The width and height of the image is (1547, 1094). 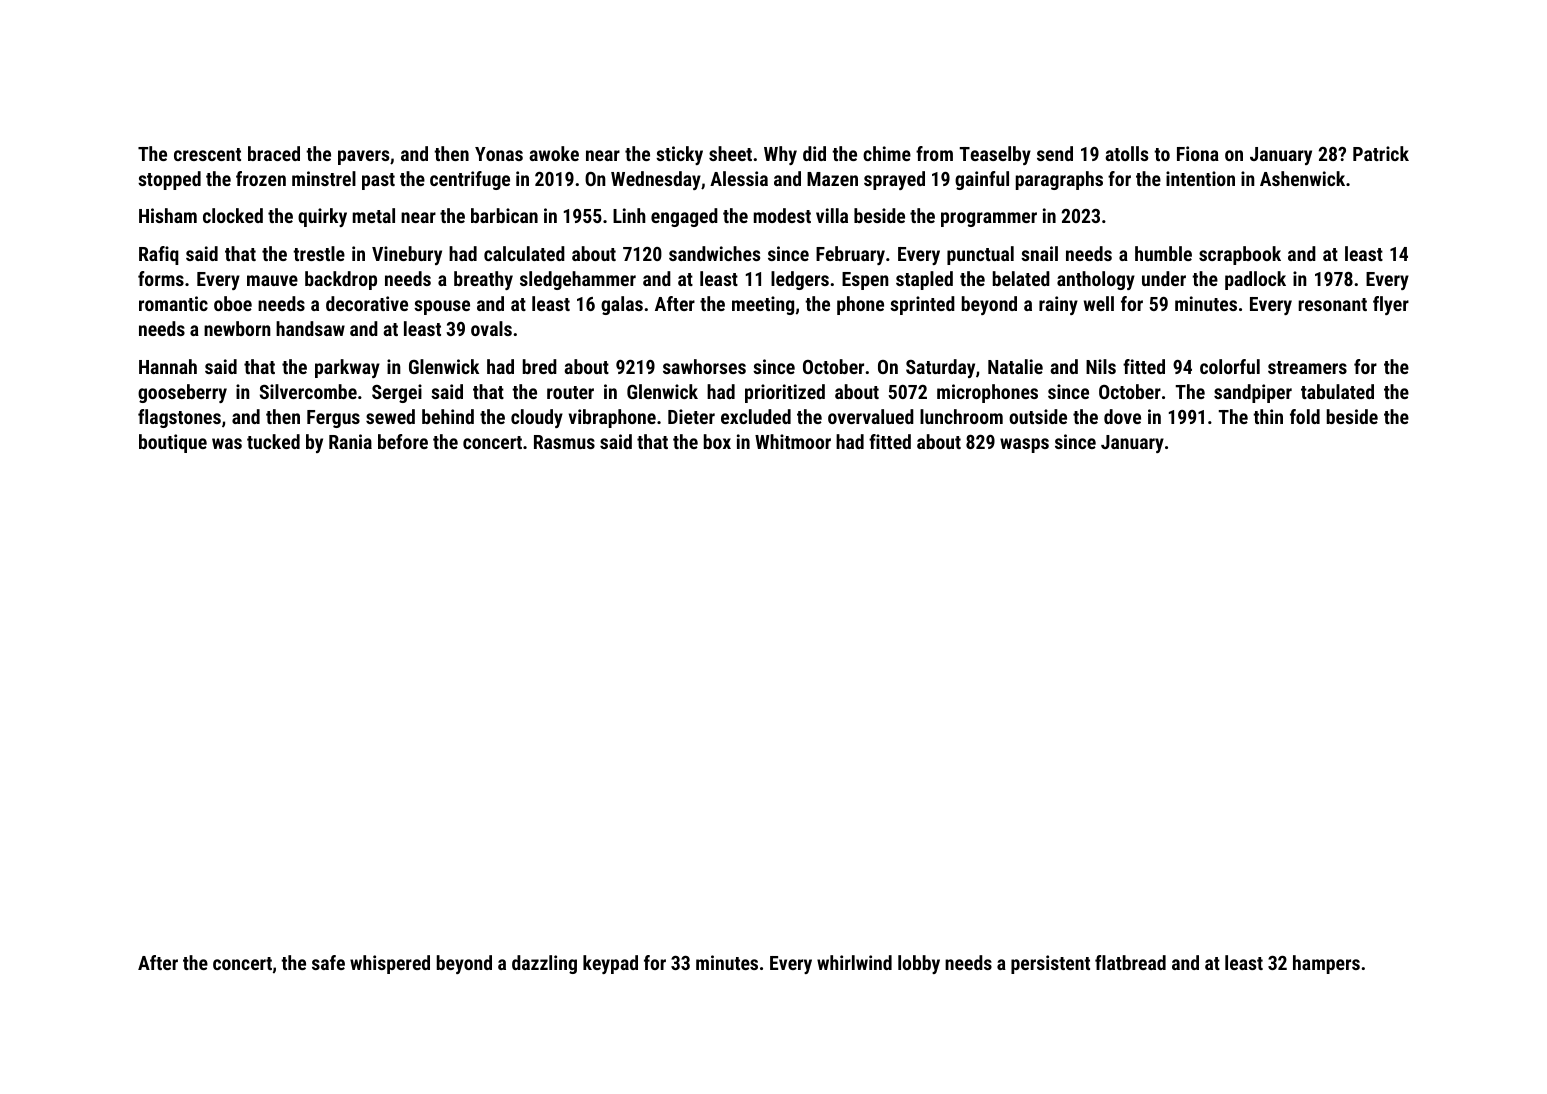 What do you see at coordinates (328, 962) in the image?
I see `safe` at bounding box center [328, 962].
